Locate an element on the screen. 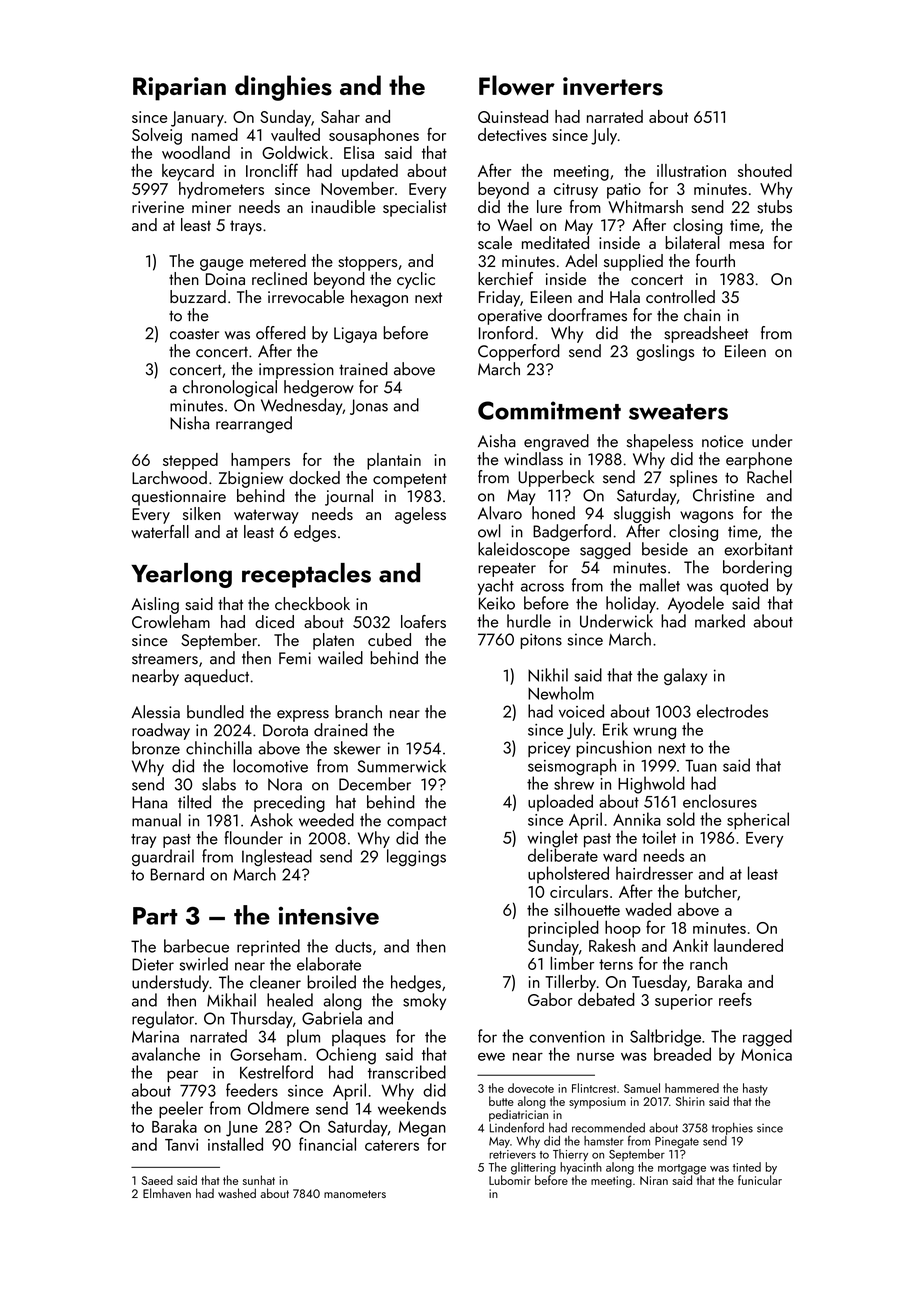 Image resolution: width=924 pixels, height=1314 pixels. wrung is located at coordinates (654, 733).
